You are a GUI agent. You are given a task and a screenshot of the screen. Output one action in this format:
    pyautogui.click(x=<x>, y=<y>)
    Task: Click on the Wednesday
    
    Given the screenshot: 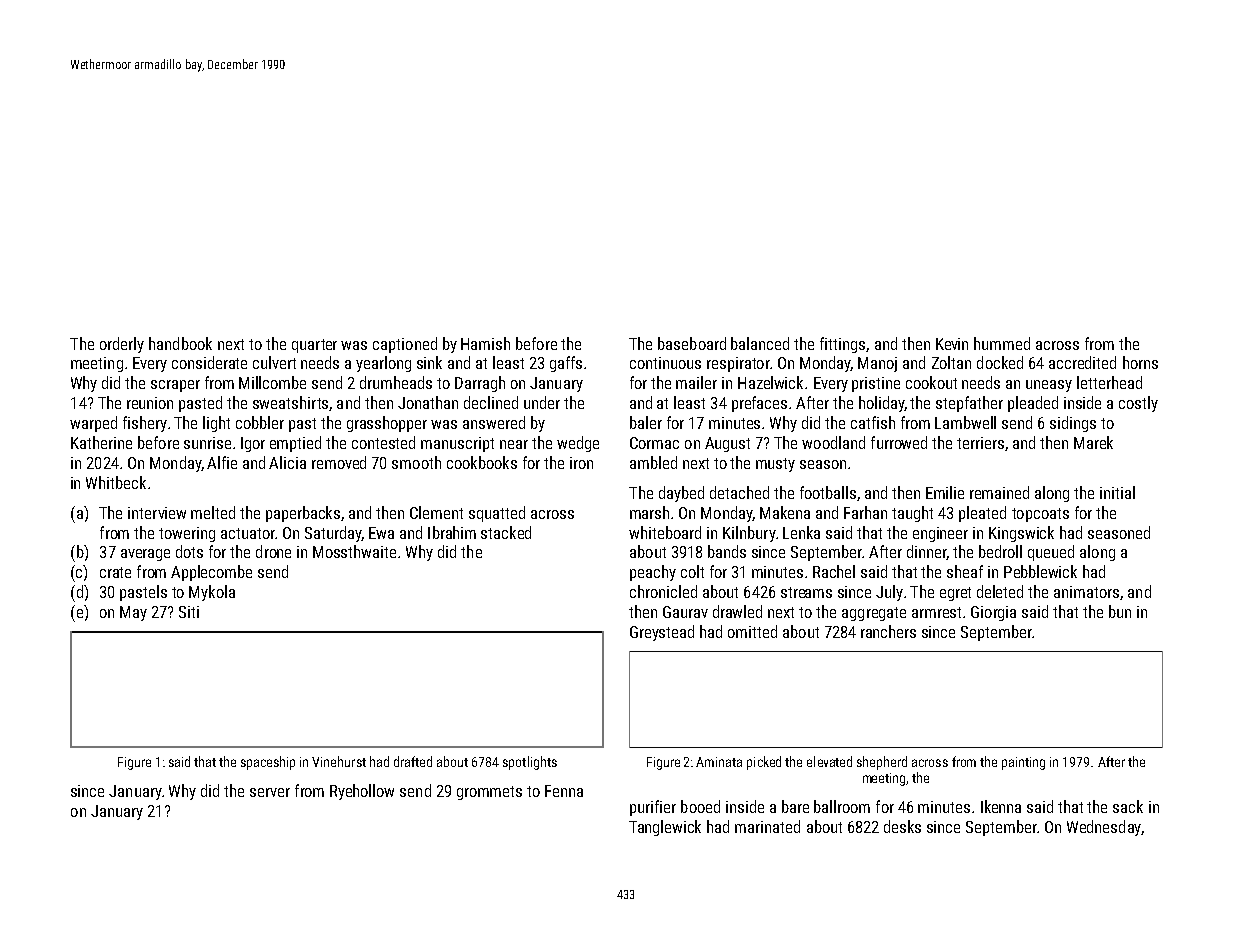 What is the action you would take?
    pyautogui.click(x=1104, y=828)
